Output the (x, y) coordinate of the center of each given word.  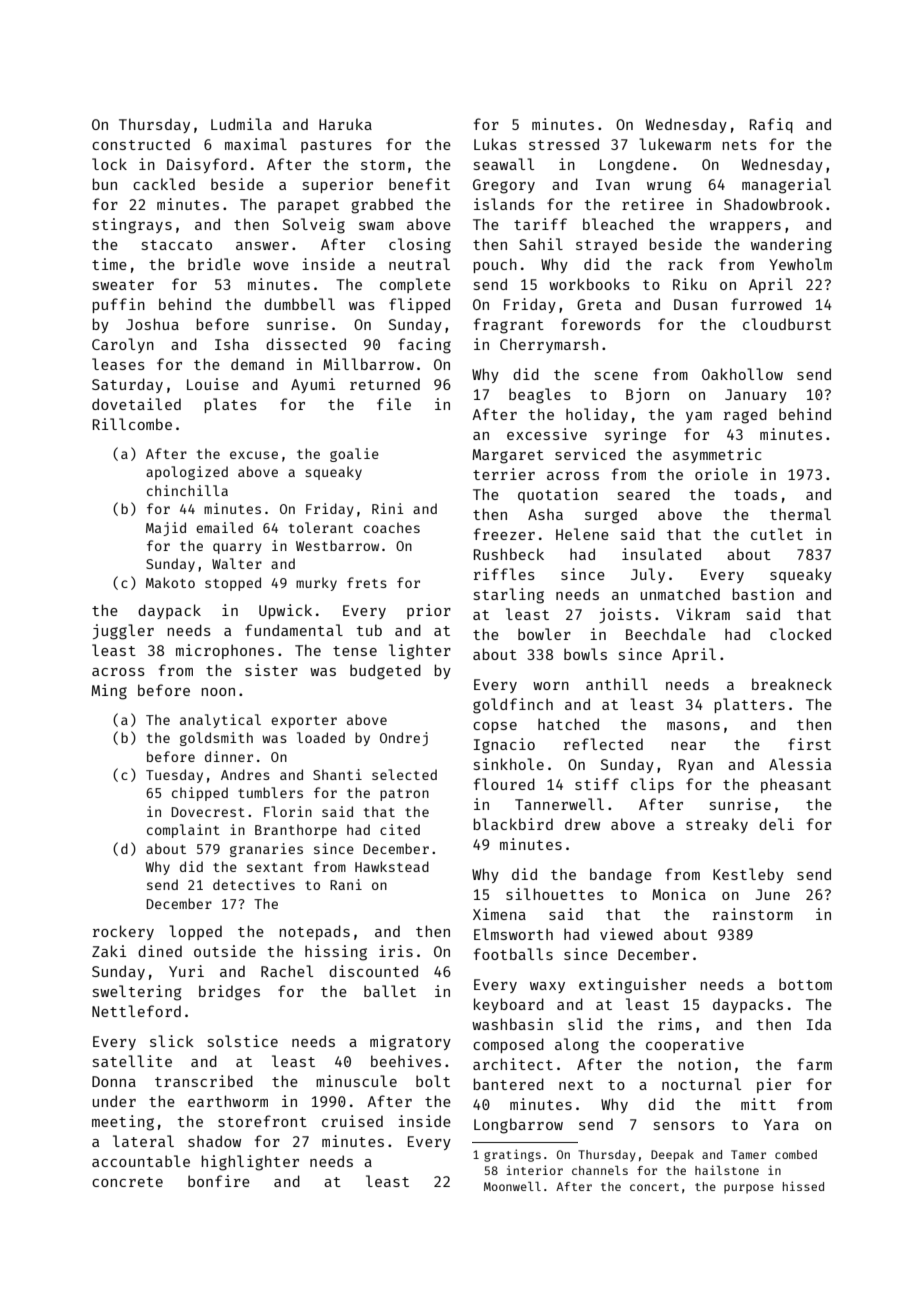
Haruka (345, 124)
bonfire (219, 1181)
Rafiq (771, 125)
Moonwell (512, 1186)
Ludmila (241, 124)
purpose (749, 1189)
